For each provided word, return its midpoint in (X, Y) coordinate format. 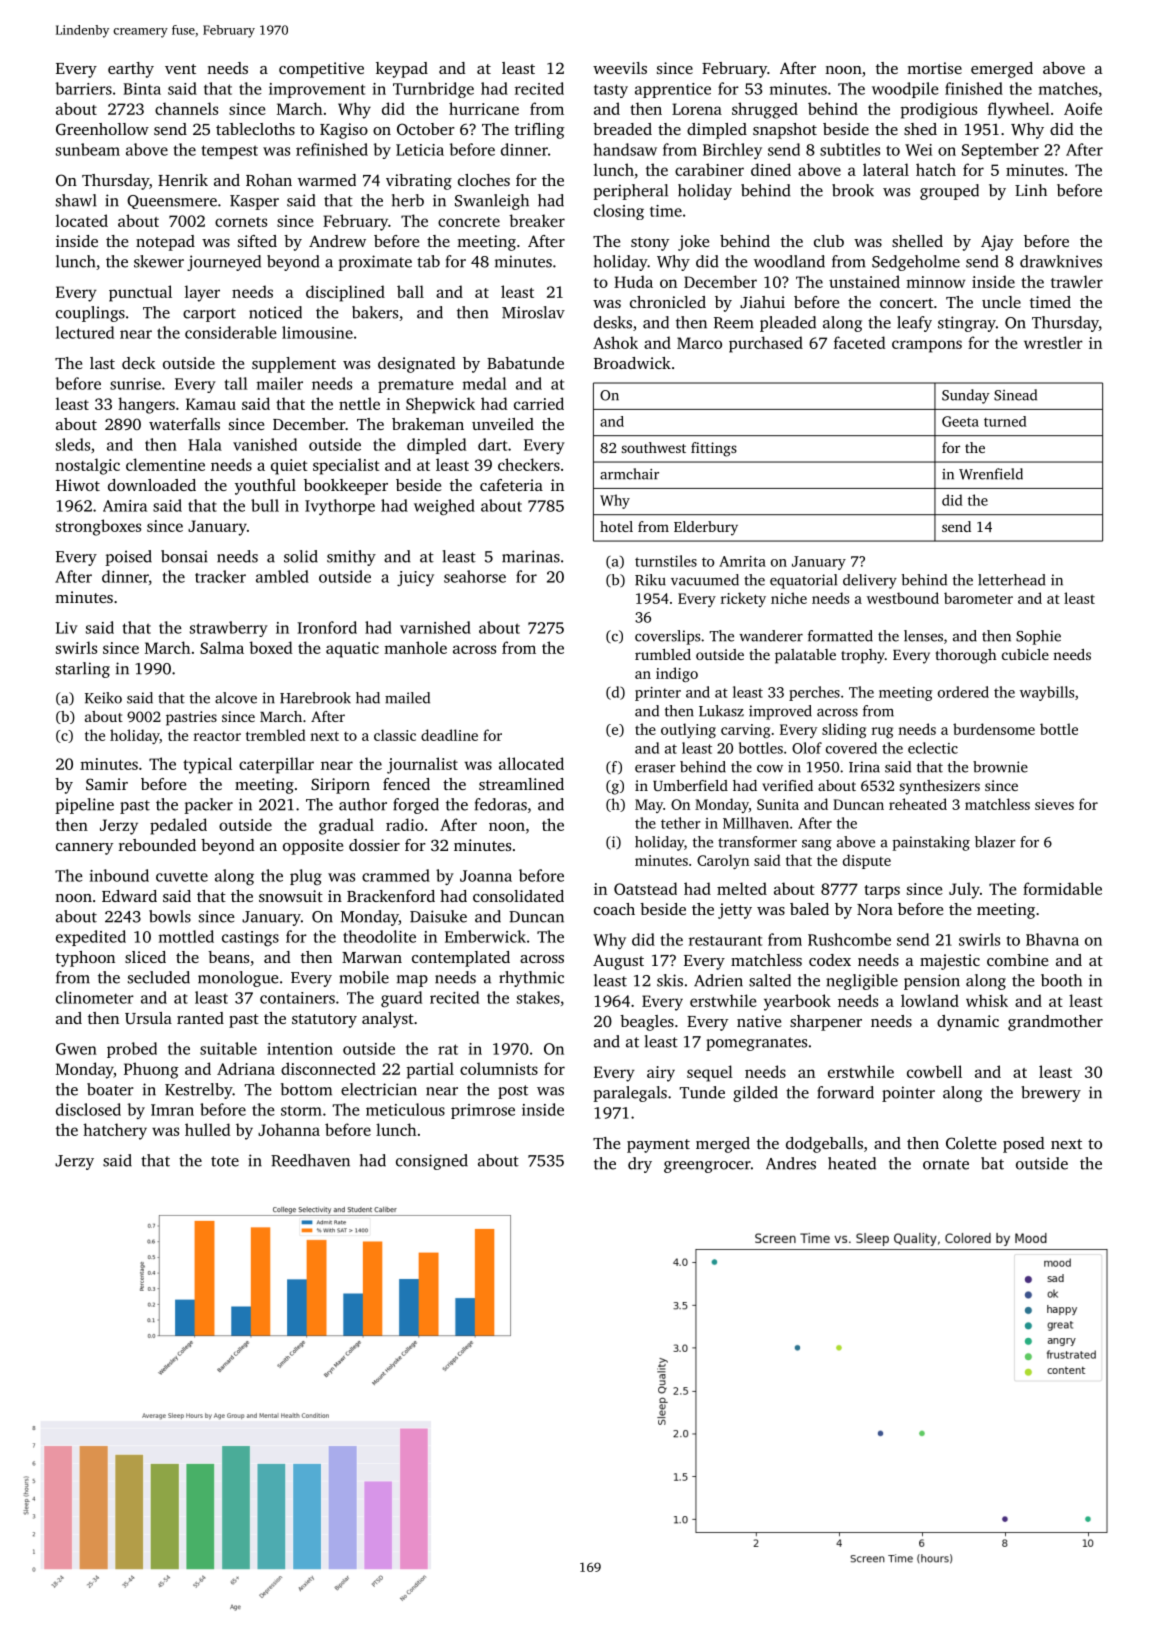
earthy (131, 70)
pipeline (84, 806)
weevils (620, 68)
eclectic (933, 748)
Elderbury (706, 528)
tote (225, 1161)
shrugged (765, 110)
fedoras (501, 804)
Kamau (211, 404)
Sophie (1038, 637)
